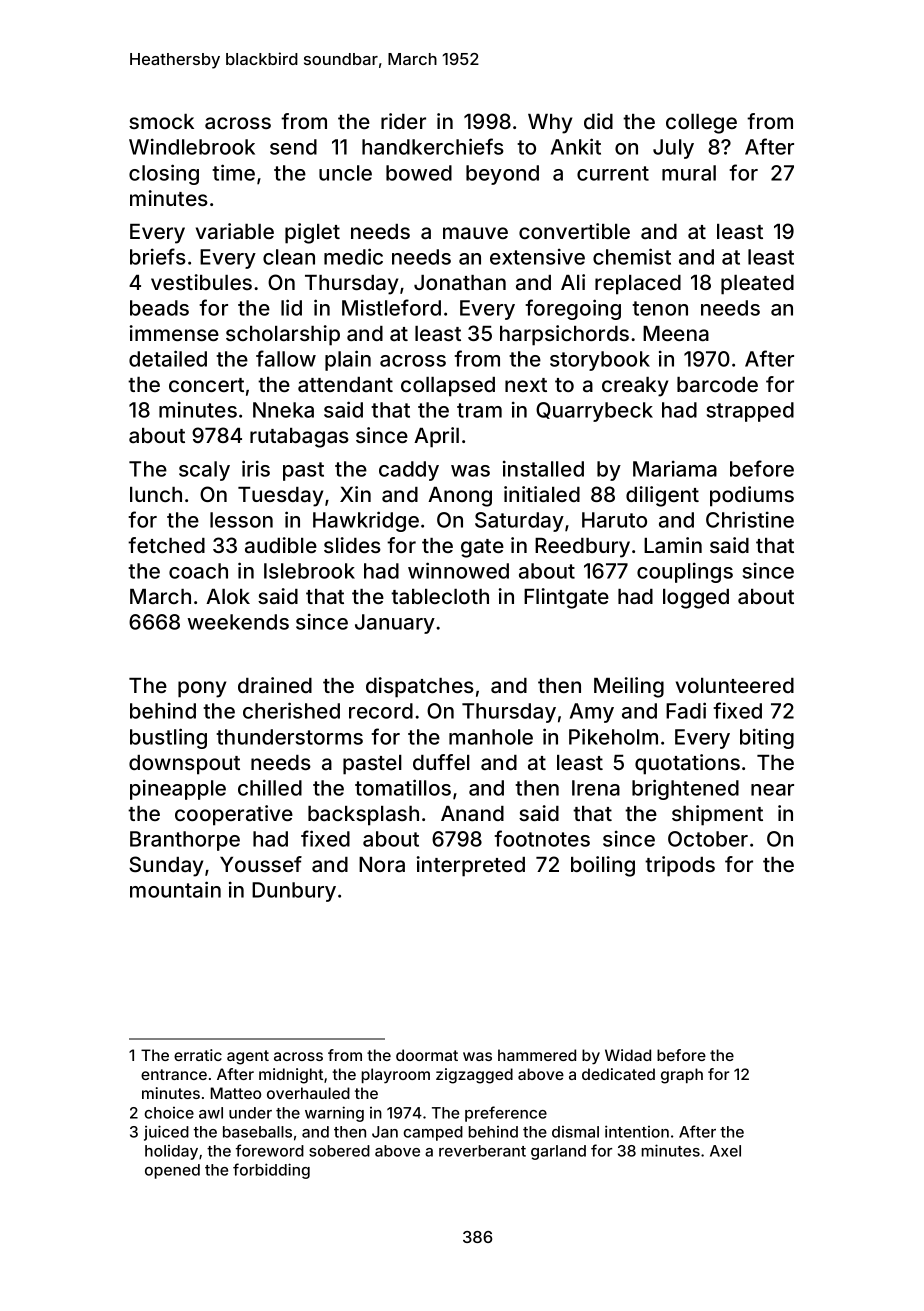  What do you see at coordinates (750, 519) in the page?
I see `Christine` at bounding box center [750, 519].
